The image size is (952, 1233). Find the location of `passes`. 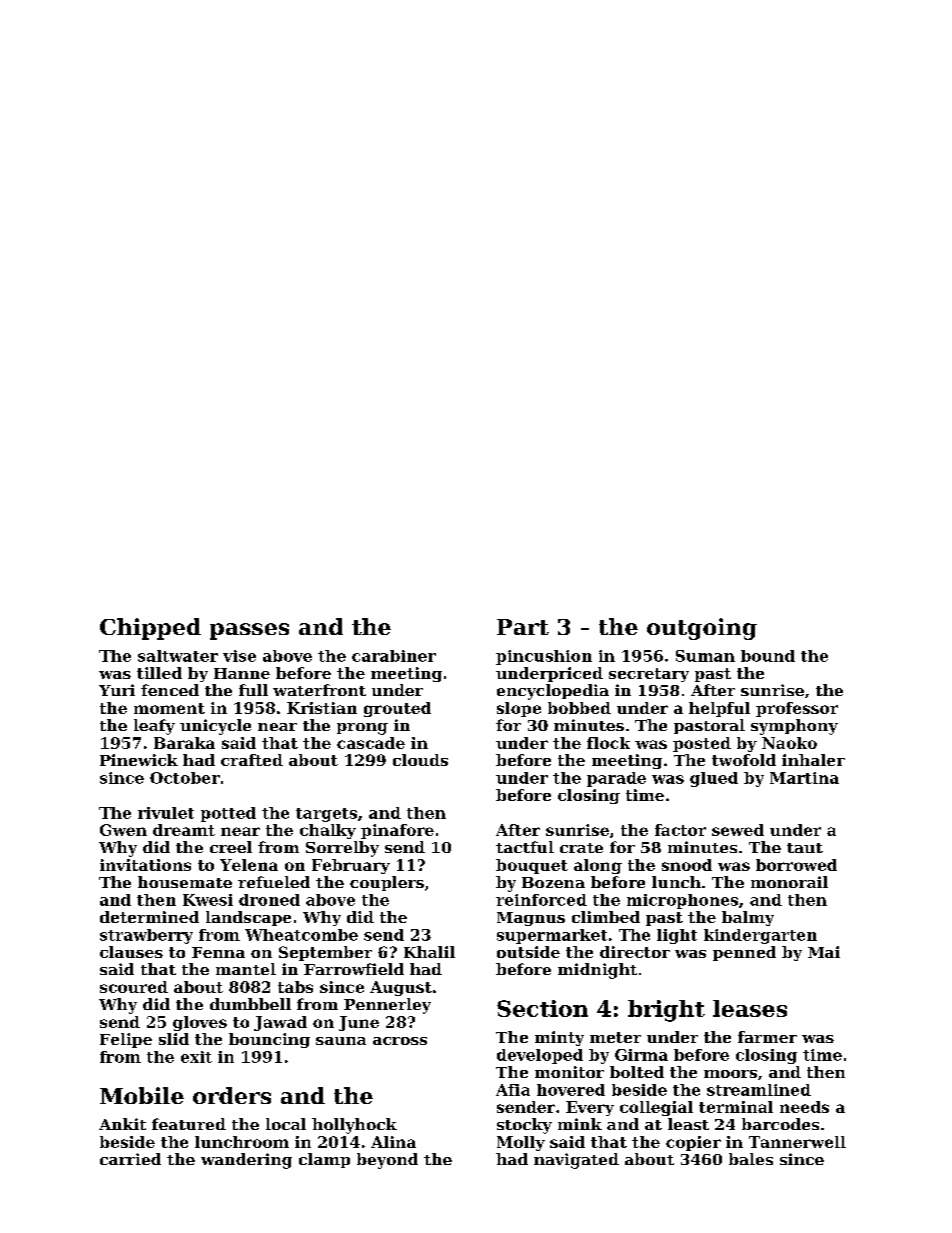

passes is located at coordinates (249, 631).
